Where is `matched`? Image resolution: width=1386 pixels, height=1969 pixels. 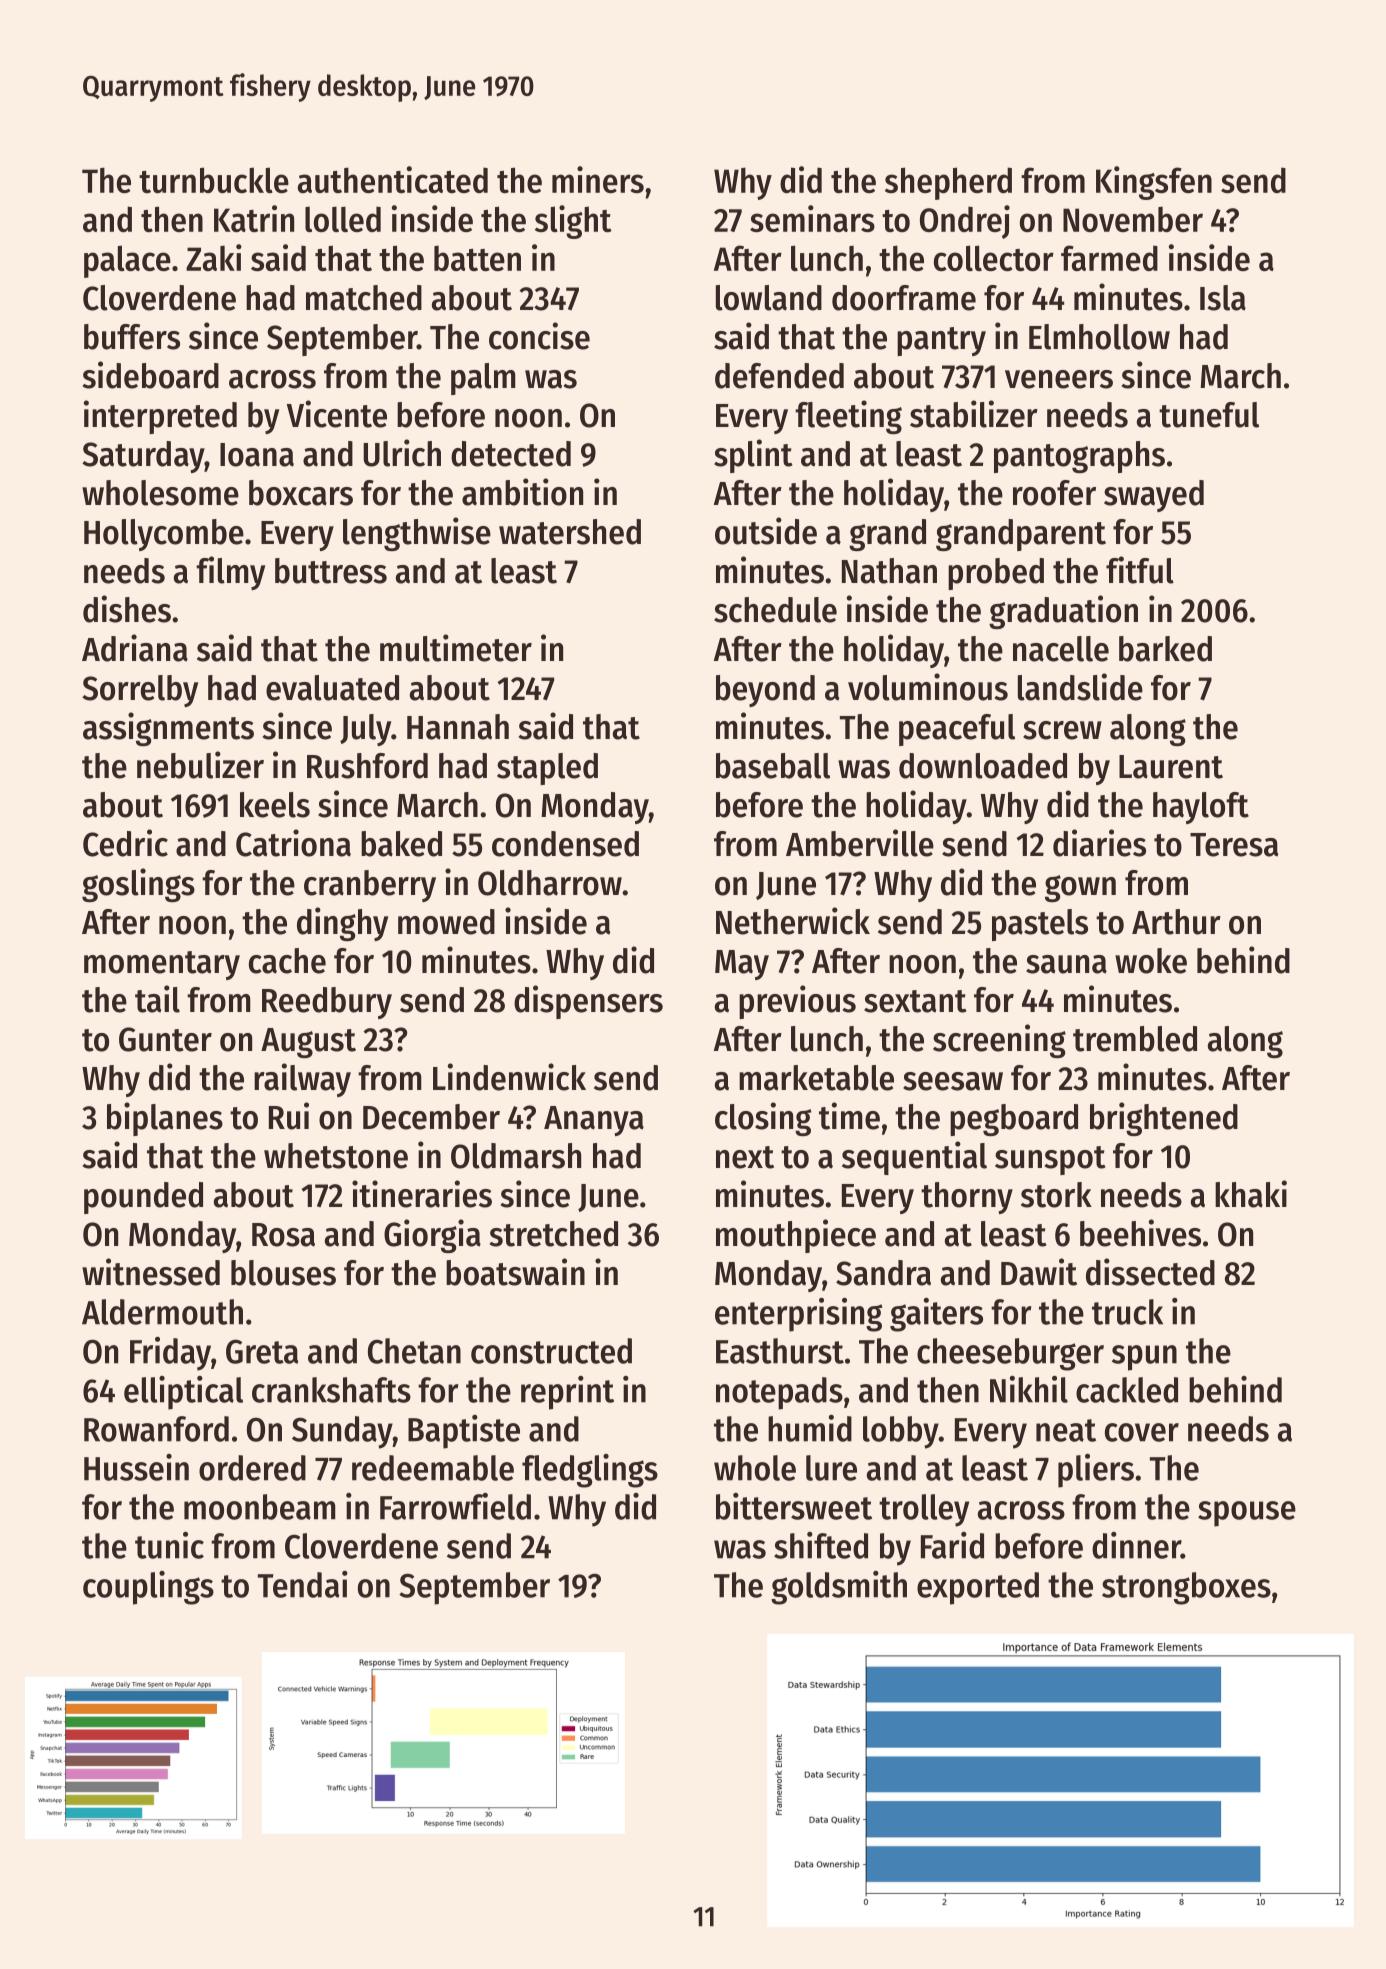 matched is located at coordinates (364, 298).
